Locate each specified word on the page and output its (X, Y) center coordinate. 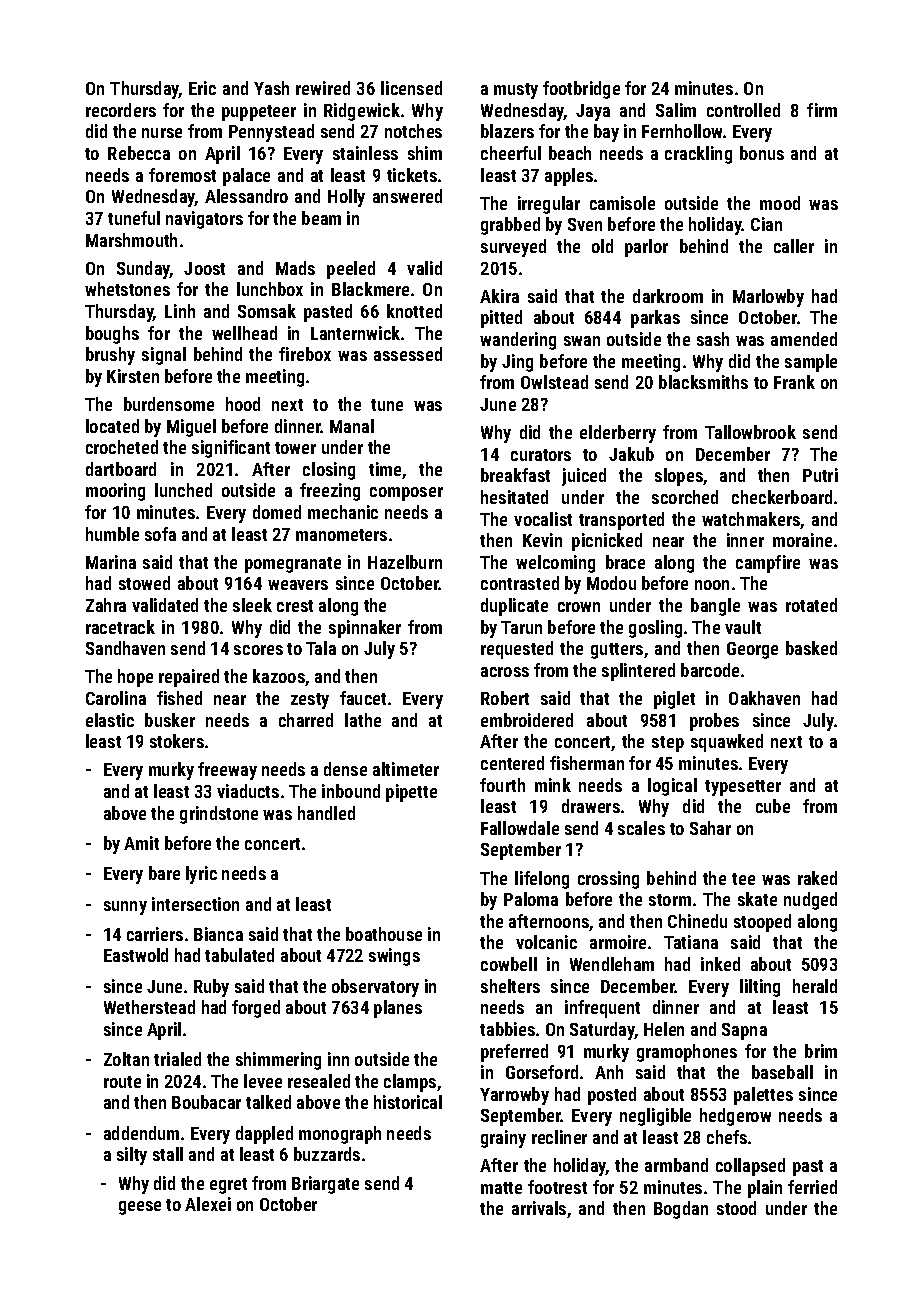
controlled (743, 110)
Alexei (208, 1204)
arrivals (539, 1208)
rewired (323, 88)
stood (736, 1208)
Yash (271, 88)
